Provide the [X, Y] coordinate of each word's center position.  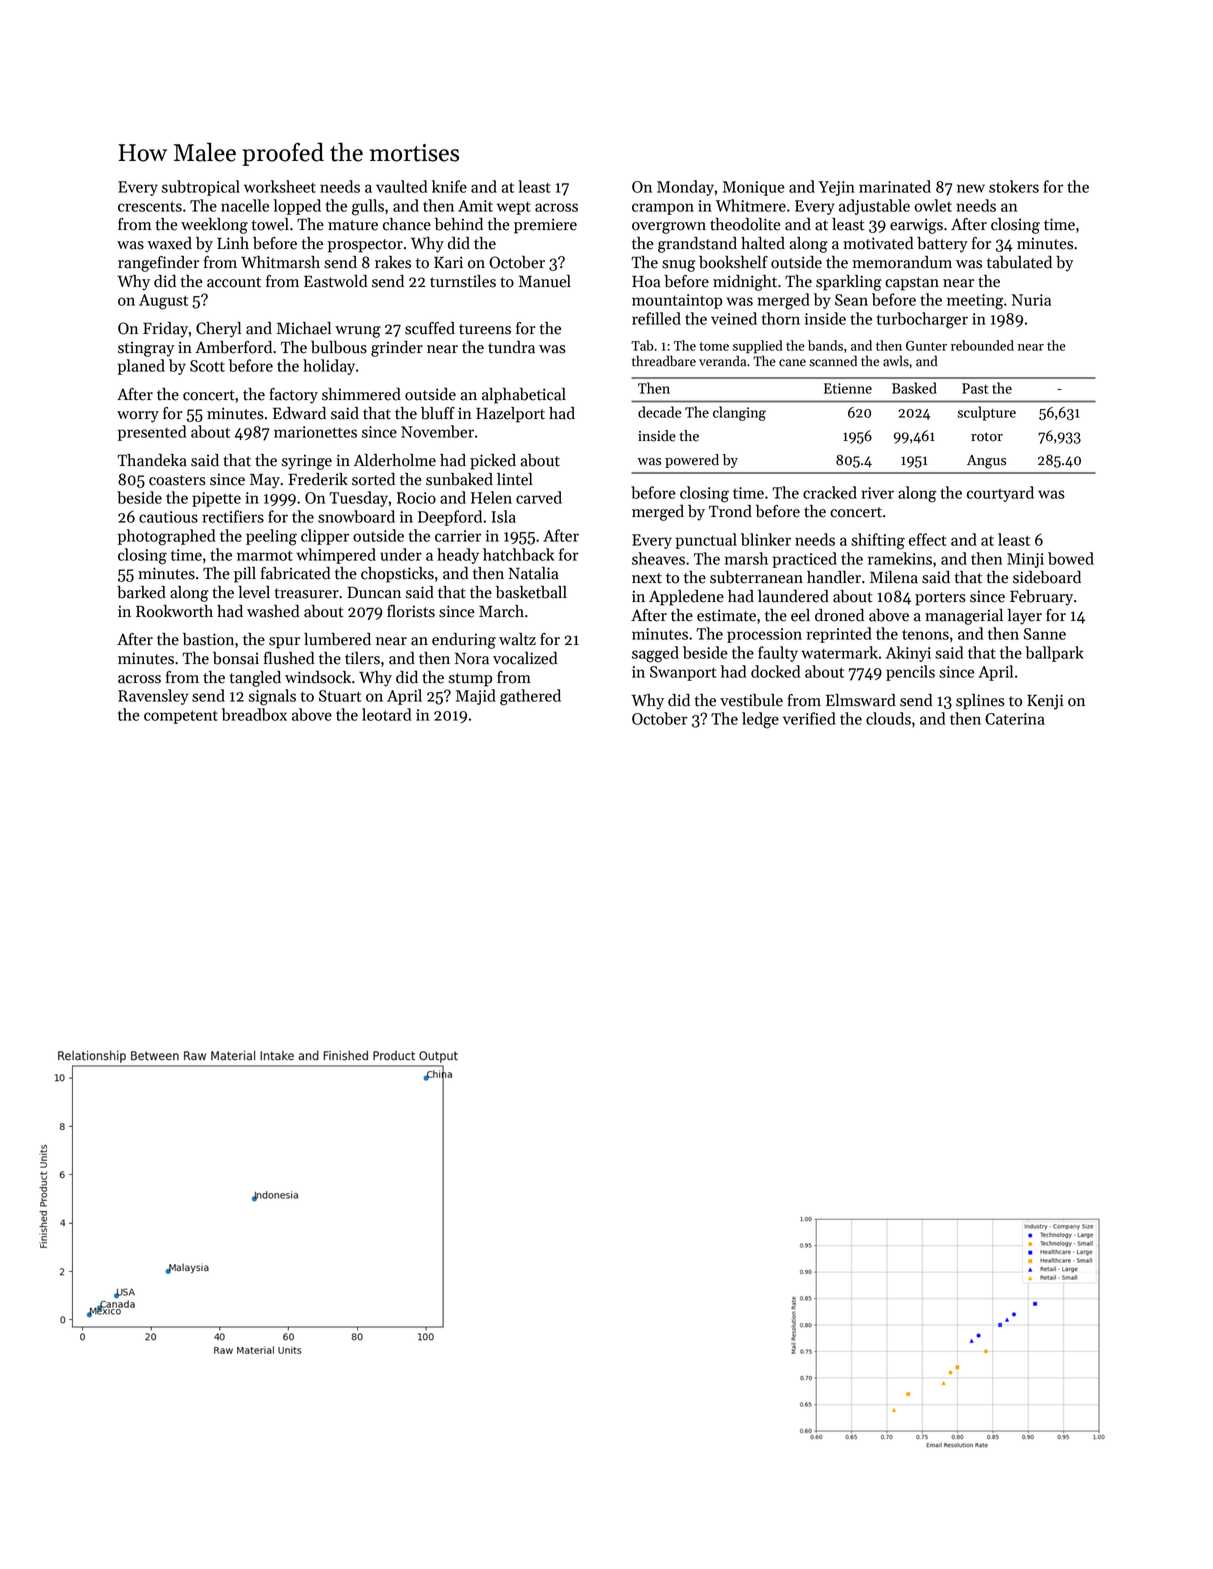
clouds [888, 718]
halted [763, 243]
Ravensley [153, 697]
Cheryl [218, 330]
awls [896, 361]
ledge [760, 720]
